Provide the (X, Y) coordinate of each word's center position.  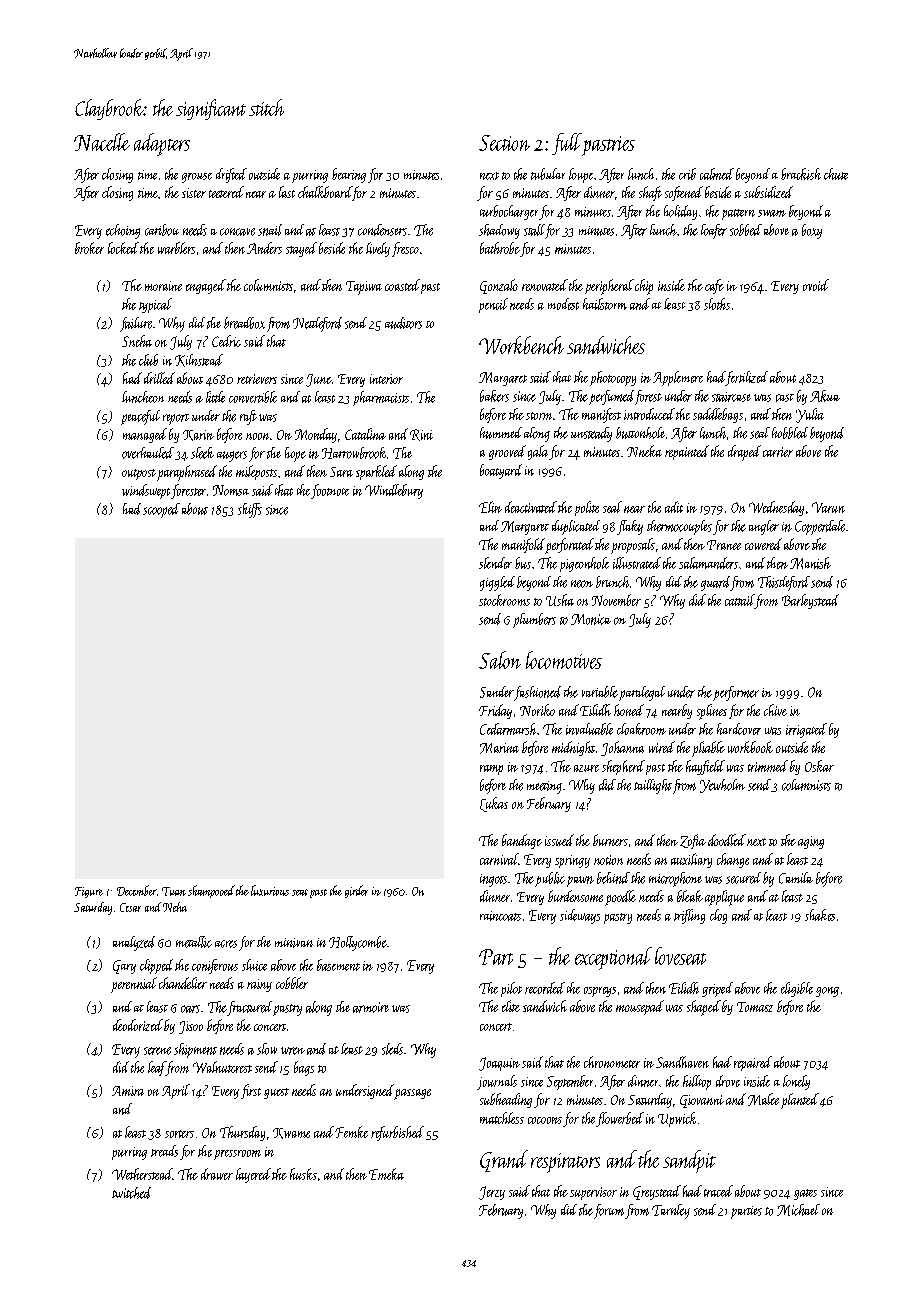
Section (504, 143)
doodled (727, 840)
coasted (402, 285)
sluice (254, 965)
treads (164, 1151)
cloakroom (641, 729)
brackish (801, 174)
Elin (490, 507)
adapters (162, 144)
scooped (161, 510)
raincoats (500, 916)
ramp (491, 770)
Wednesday (776, 508)
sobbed (746, 230)
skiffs (250, 510)
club (148, 360)
